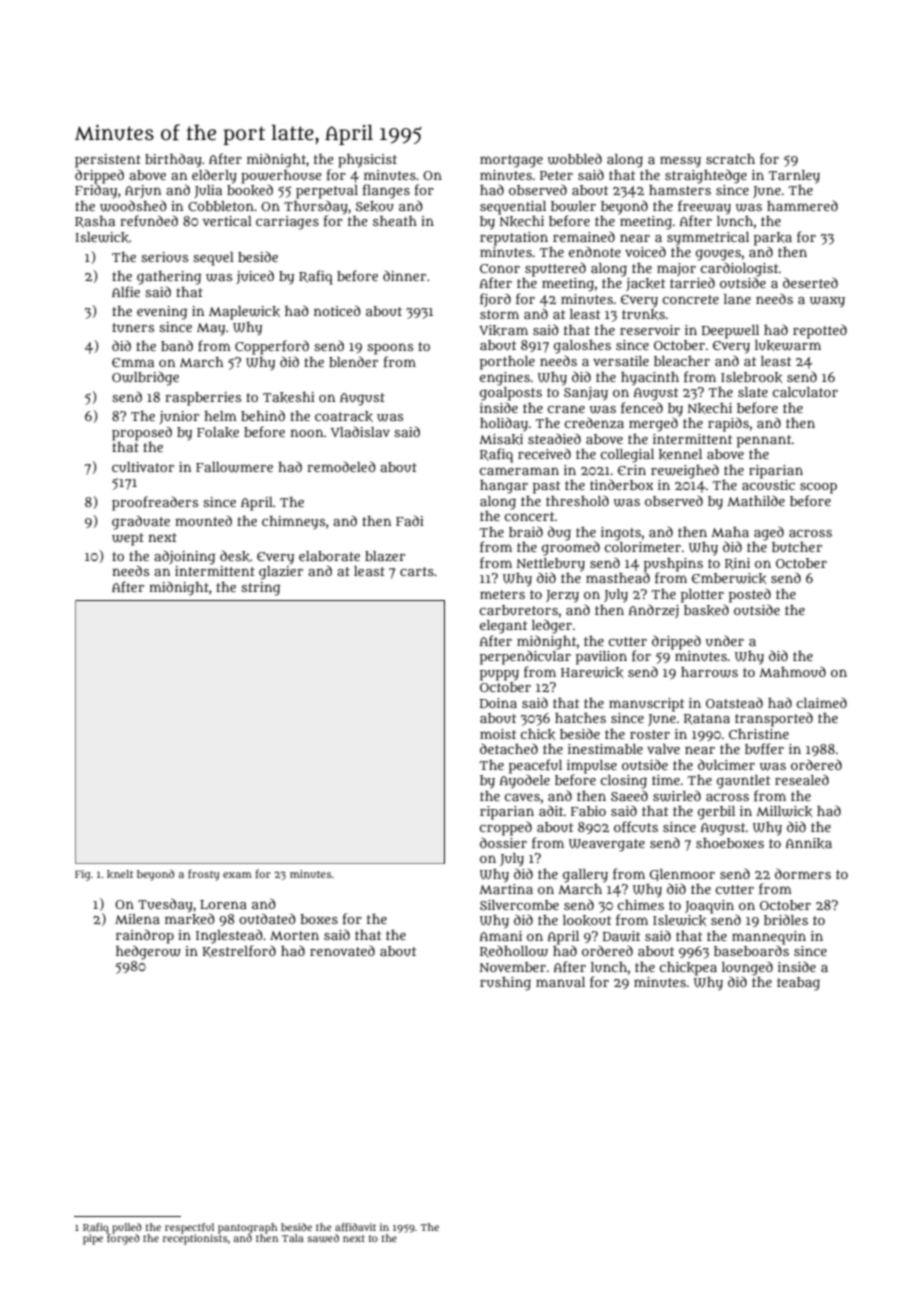  What do you see at coordinates (680, 454) in the page?
I see `kennel` at bounding box center [680, 454].
